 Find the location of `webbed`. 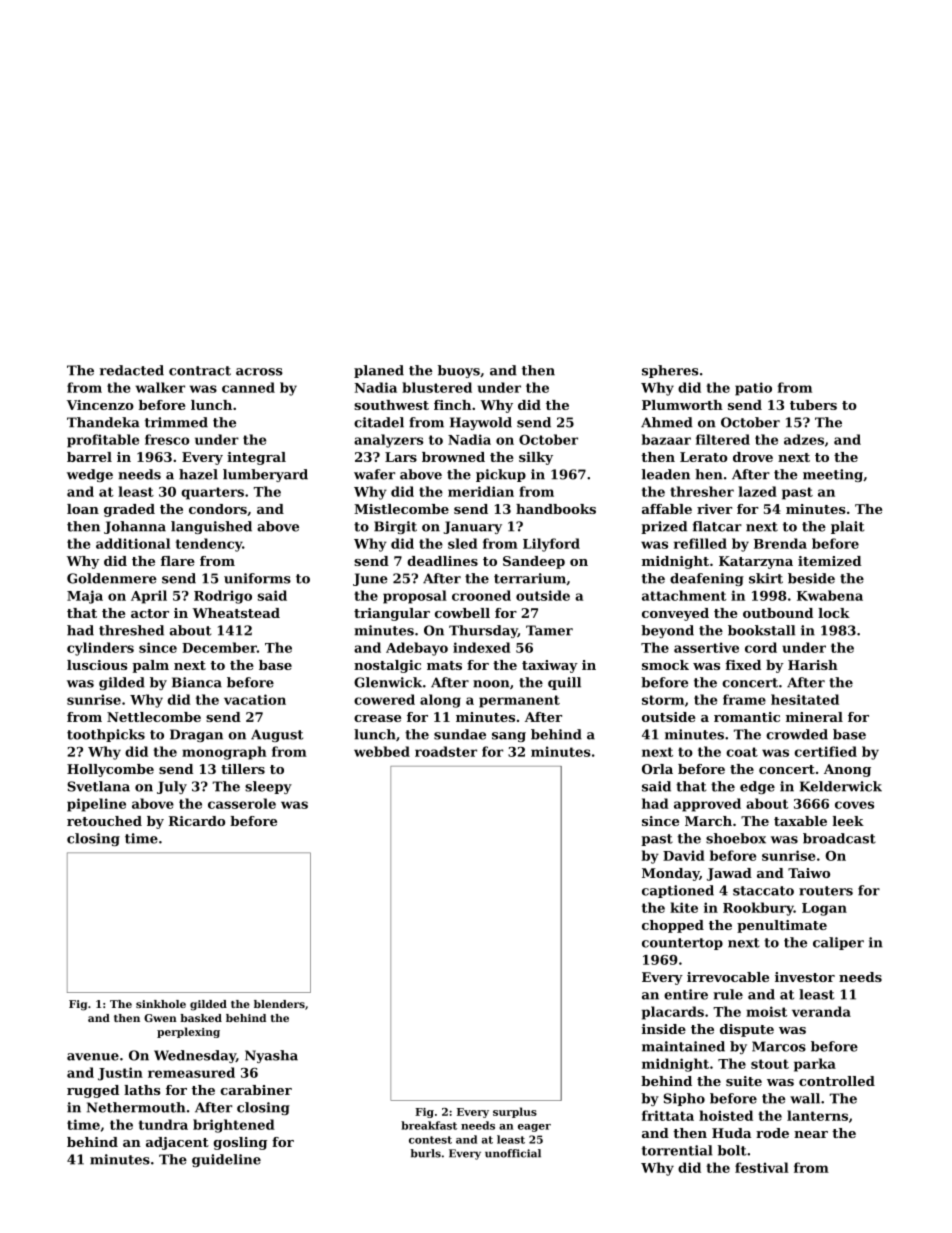

webbed is located at coordinates (382, 751).
